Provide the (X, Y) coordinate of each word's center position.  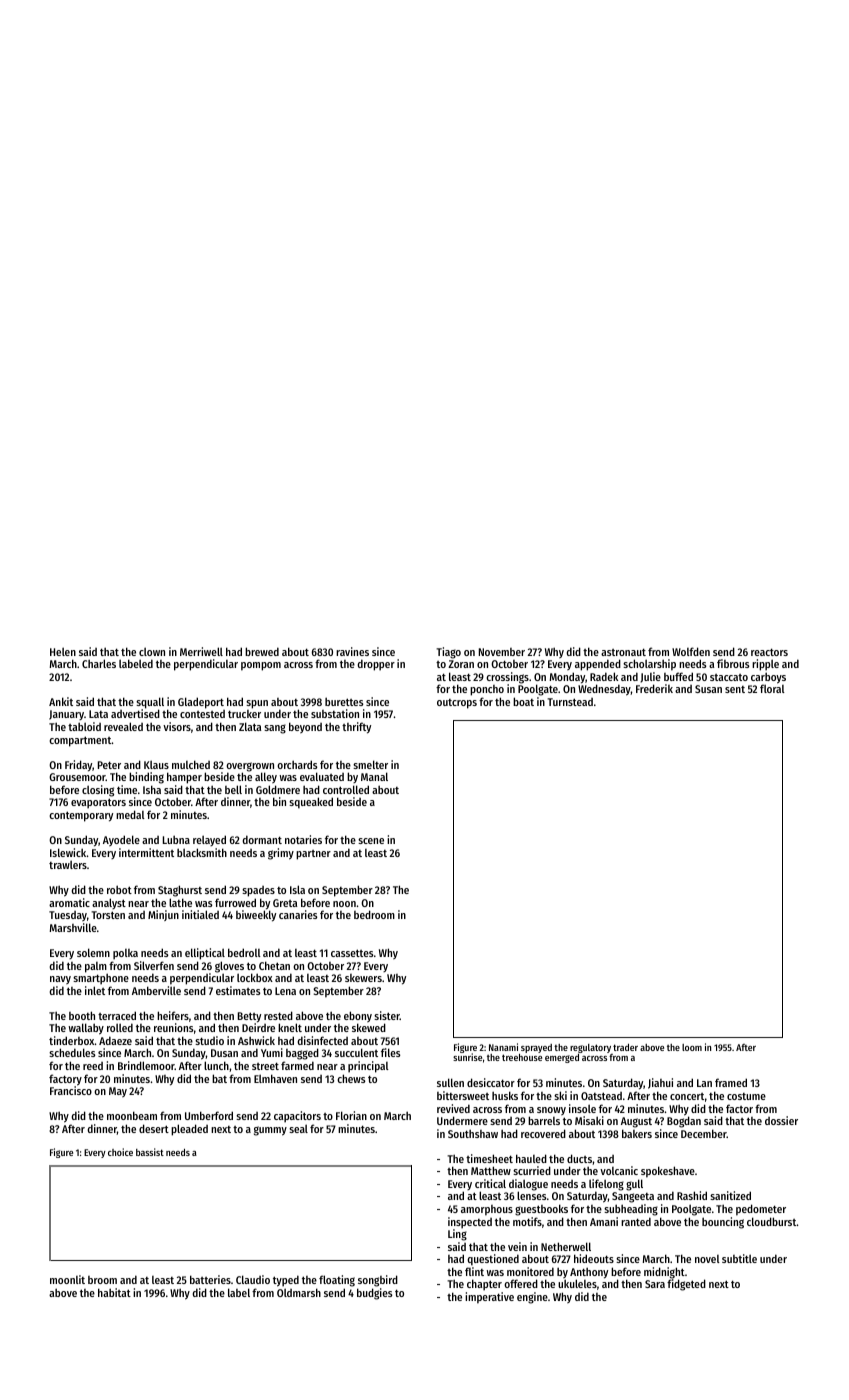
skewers (363, 978)
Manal (374, 776)
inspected (470, 1223)
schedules (72, 1052)
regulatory (590, 1048)
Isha (152, 789)
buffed (678, 676)
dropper (376, 665)
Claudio (253, 1279)
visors (177, 726)
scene (371, 841)
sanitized (730, 1195)
